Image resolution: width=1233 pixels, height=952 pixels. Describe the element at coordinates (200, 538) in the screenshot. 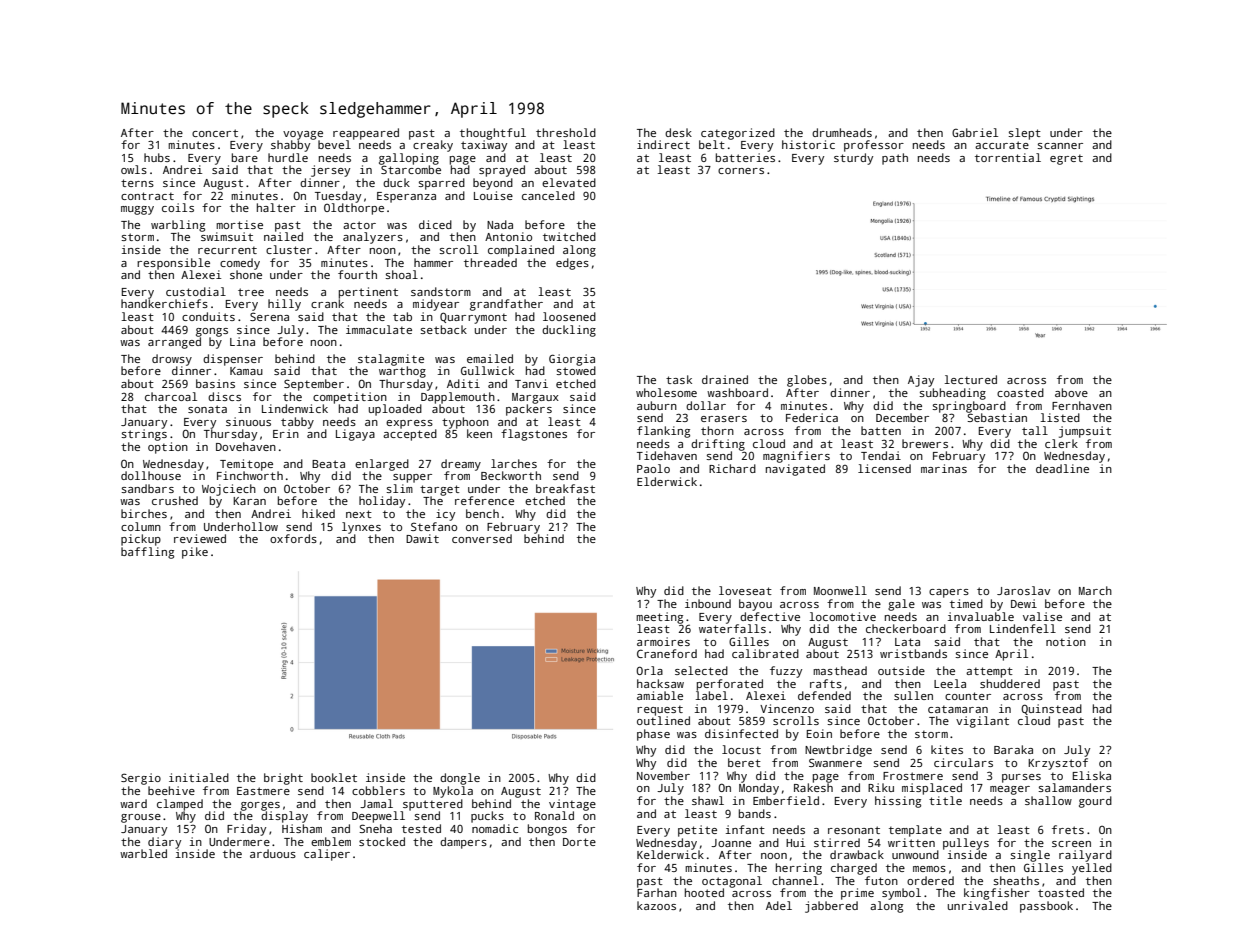

I see `reviewed` at that location.
